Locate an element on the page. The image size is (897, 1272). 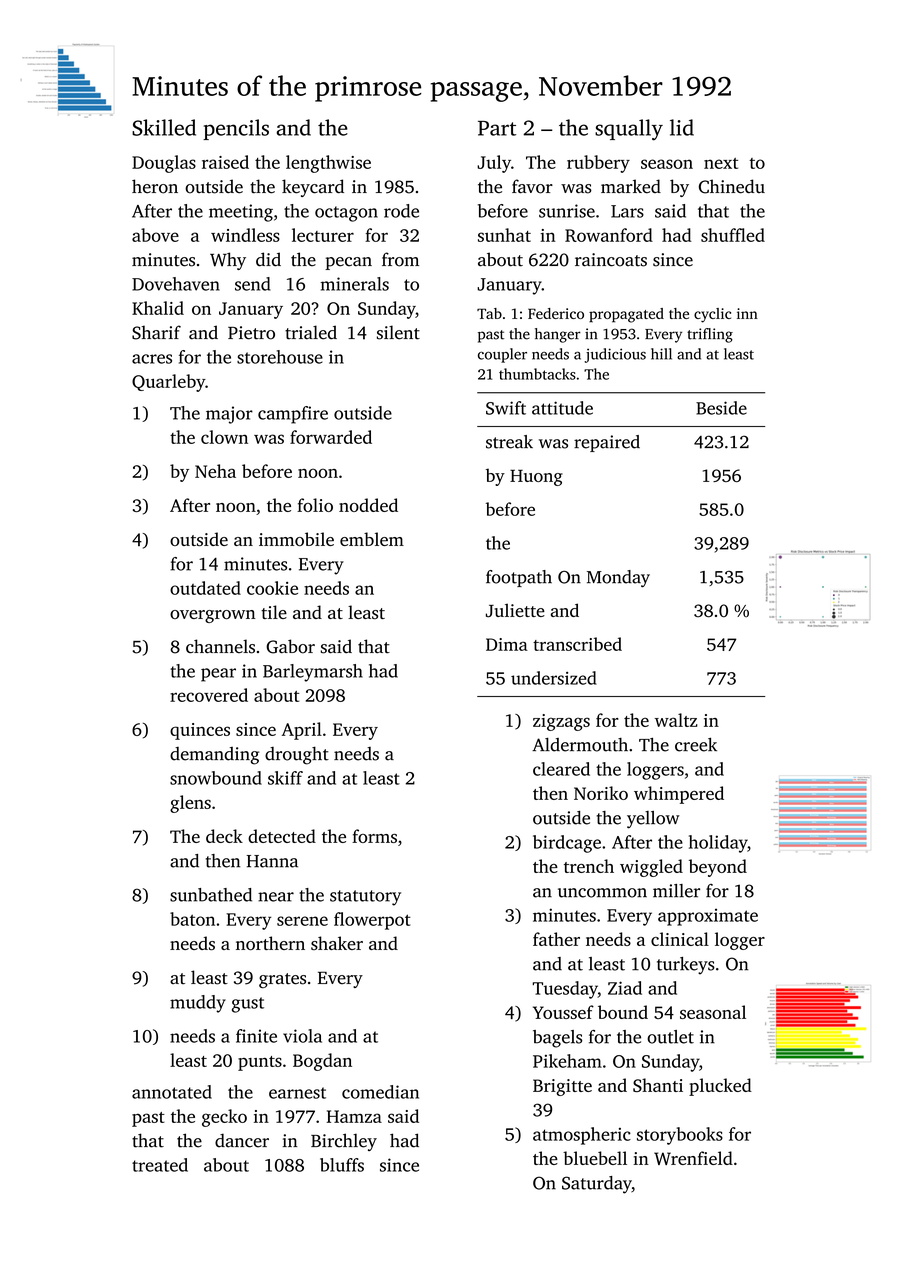
squally is located at coordinates (629, 130).
